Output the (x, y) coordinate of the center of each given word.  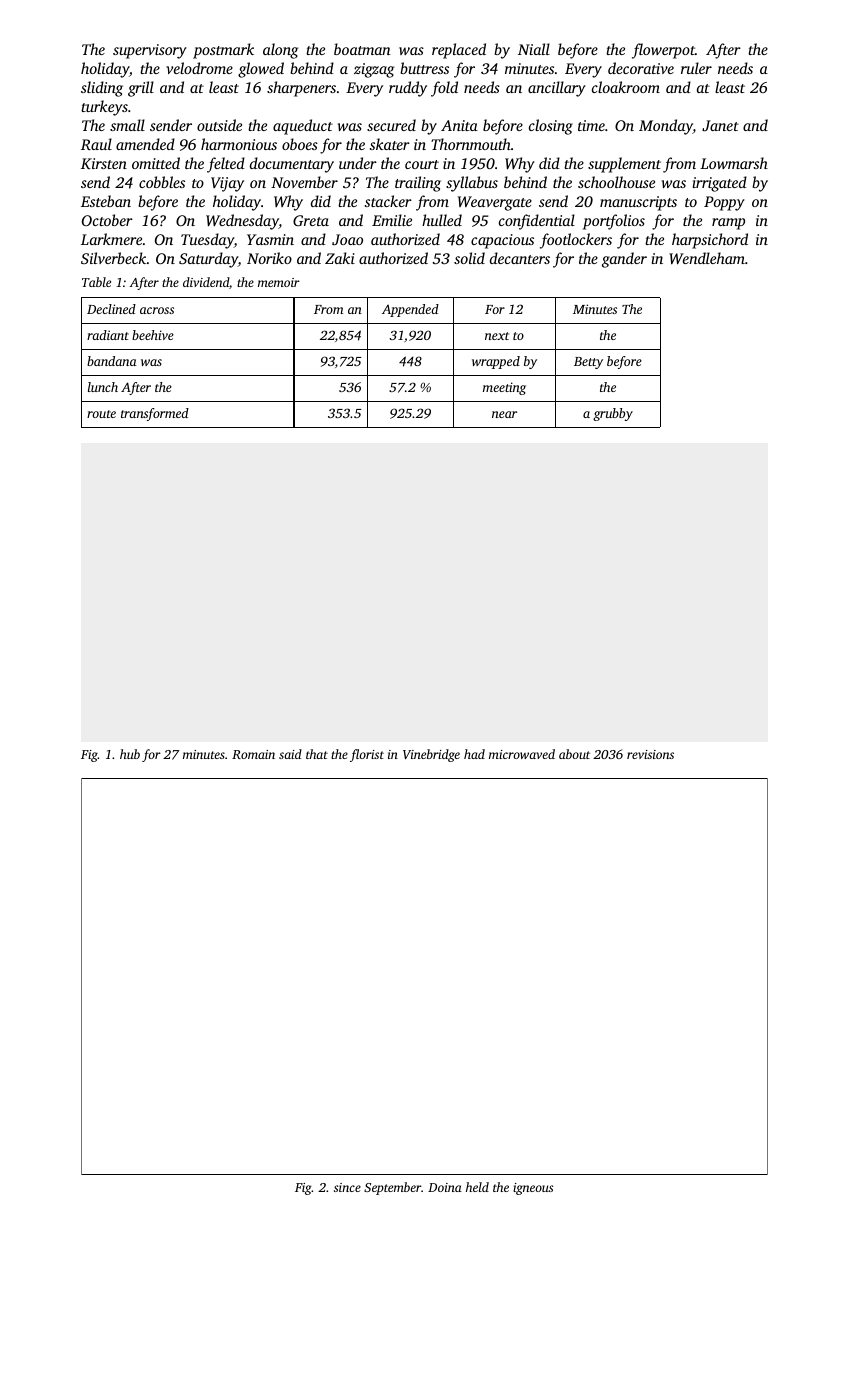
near (504, 414)
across (157, 310)
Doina (445, 1187)
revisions (650, 754)
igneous (533, 1189)
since (347, 1187)
